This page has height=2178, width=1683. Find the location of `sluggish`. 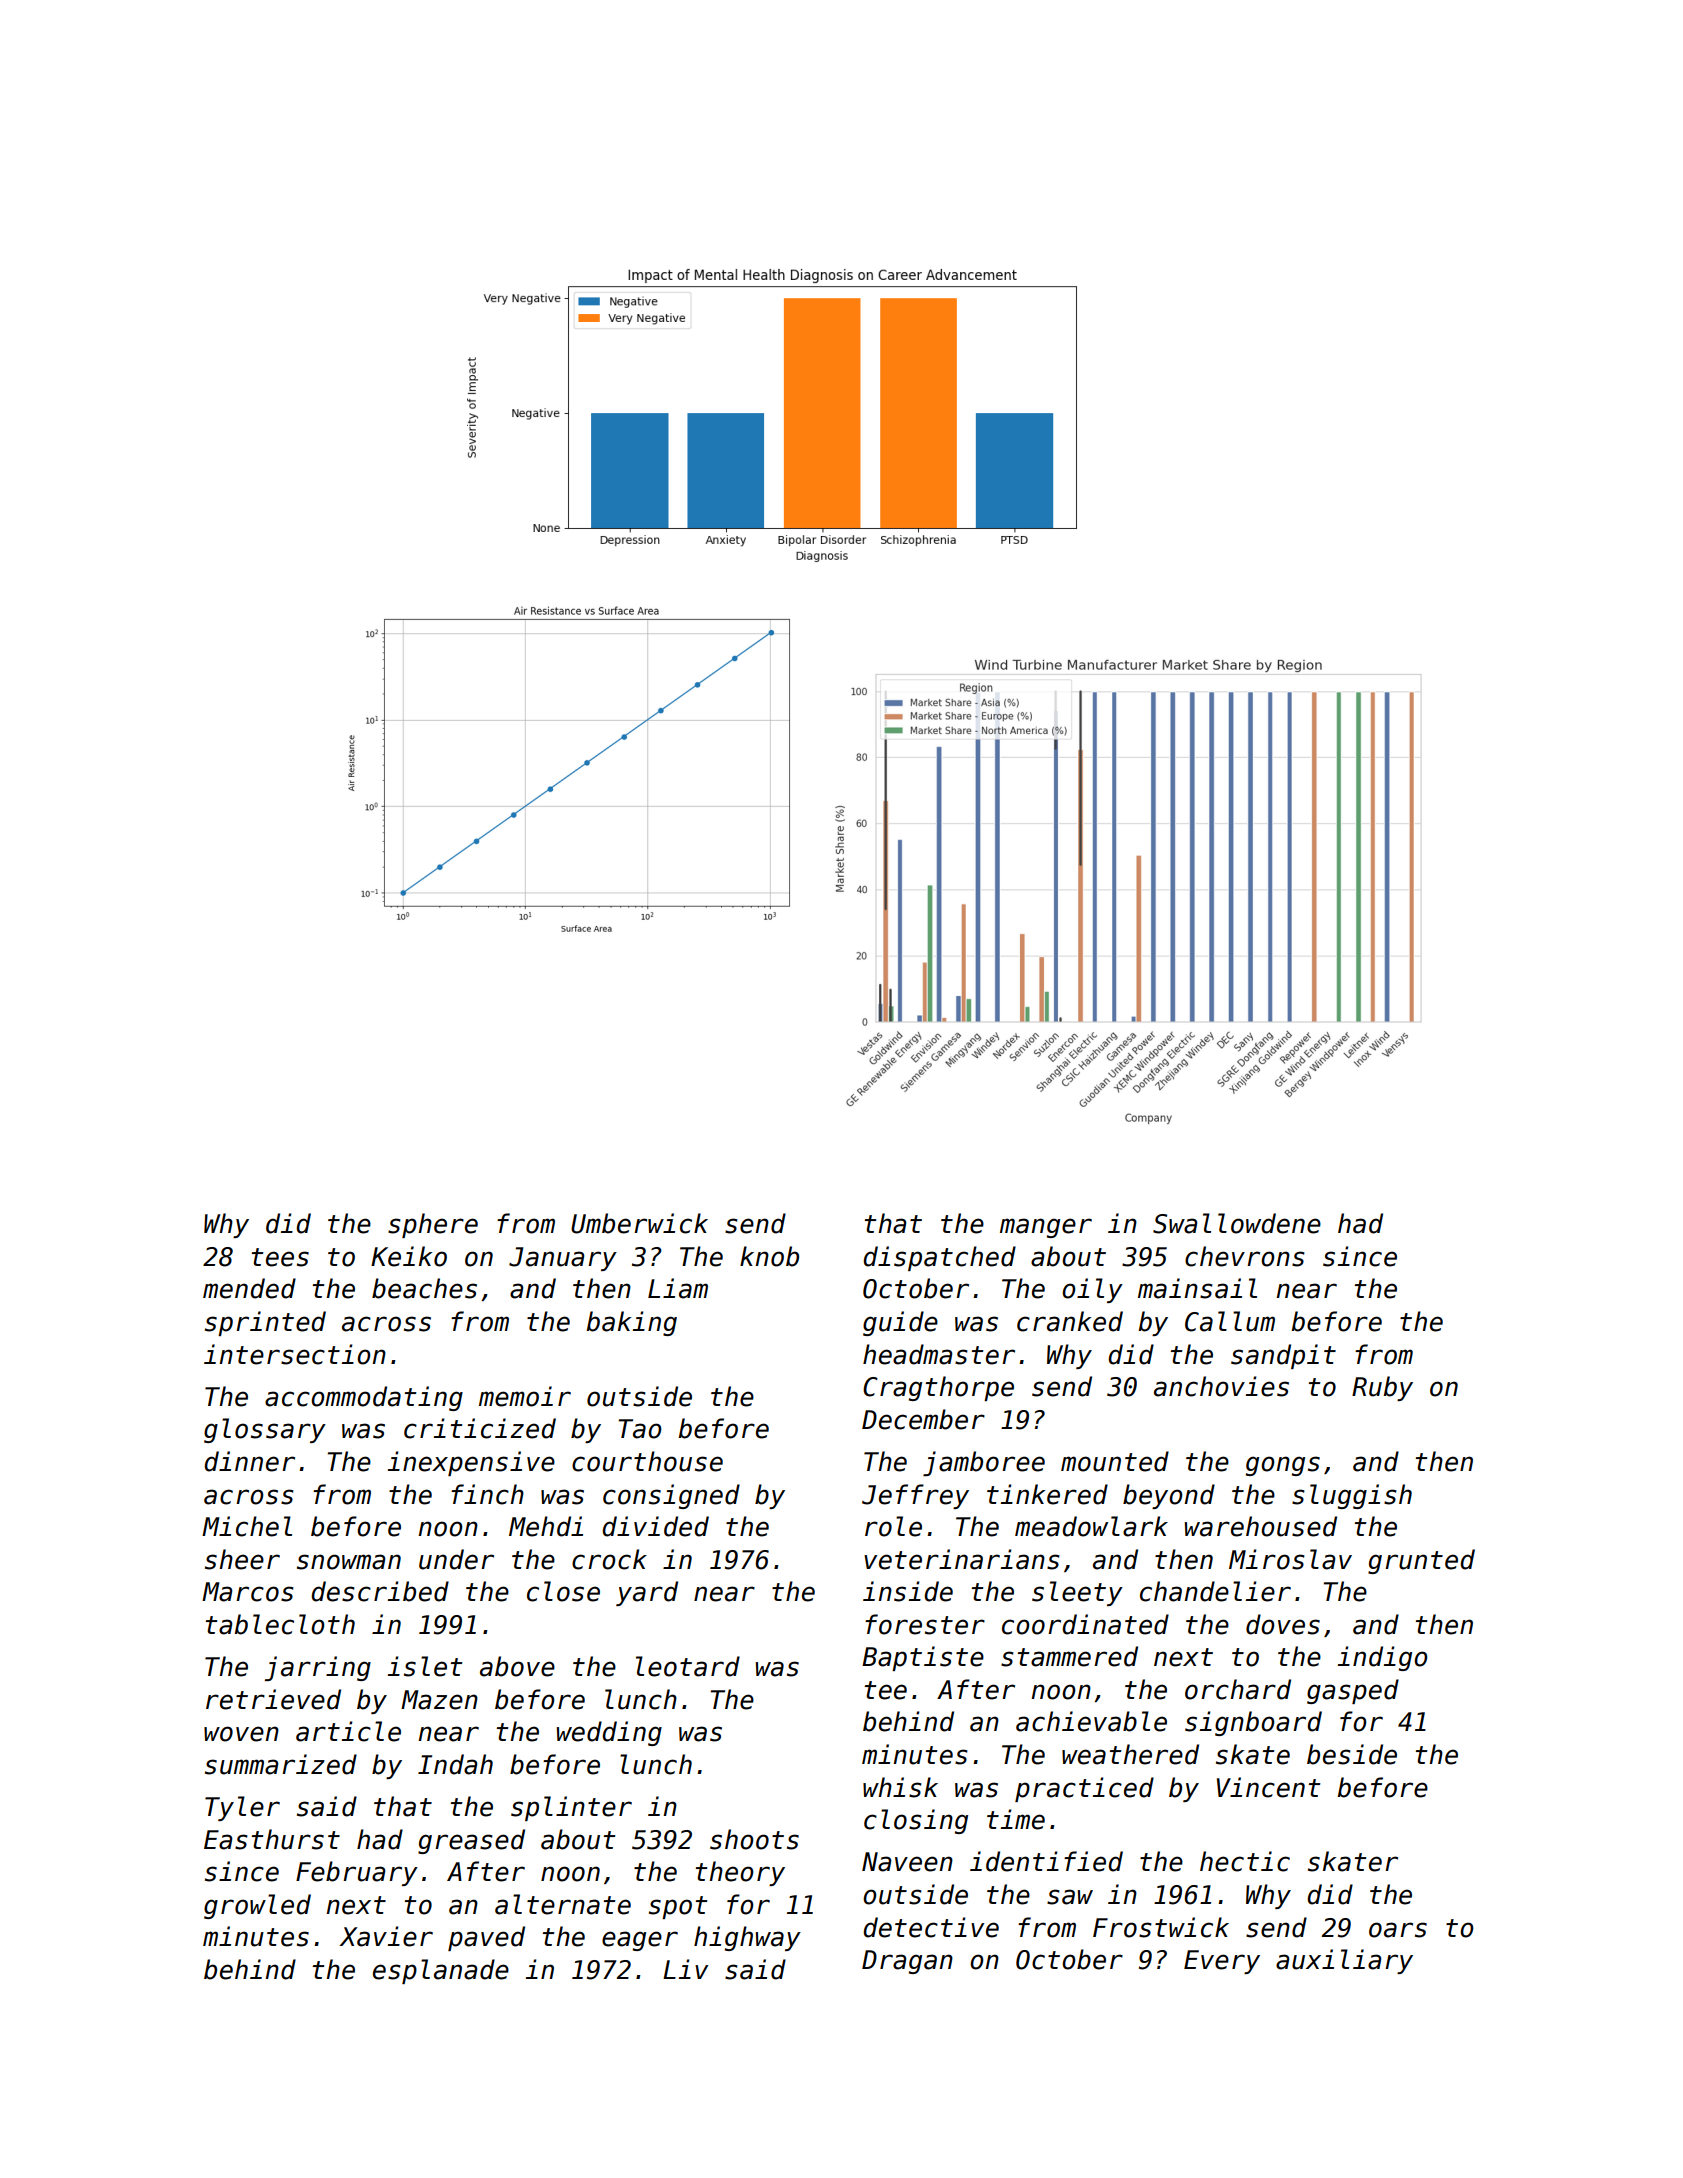

sluggish is located at coordinates (1352, 1496).
